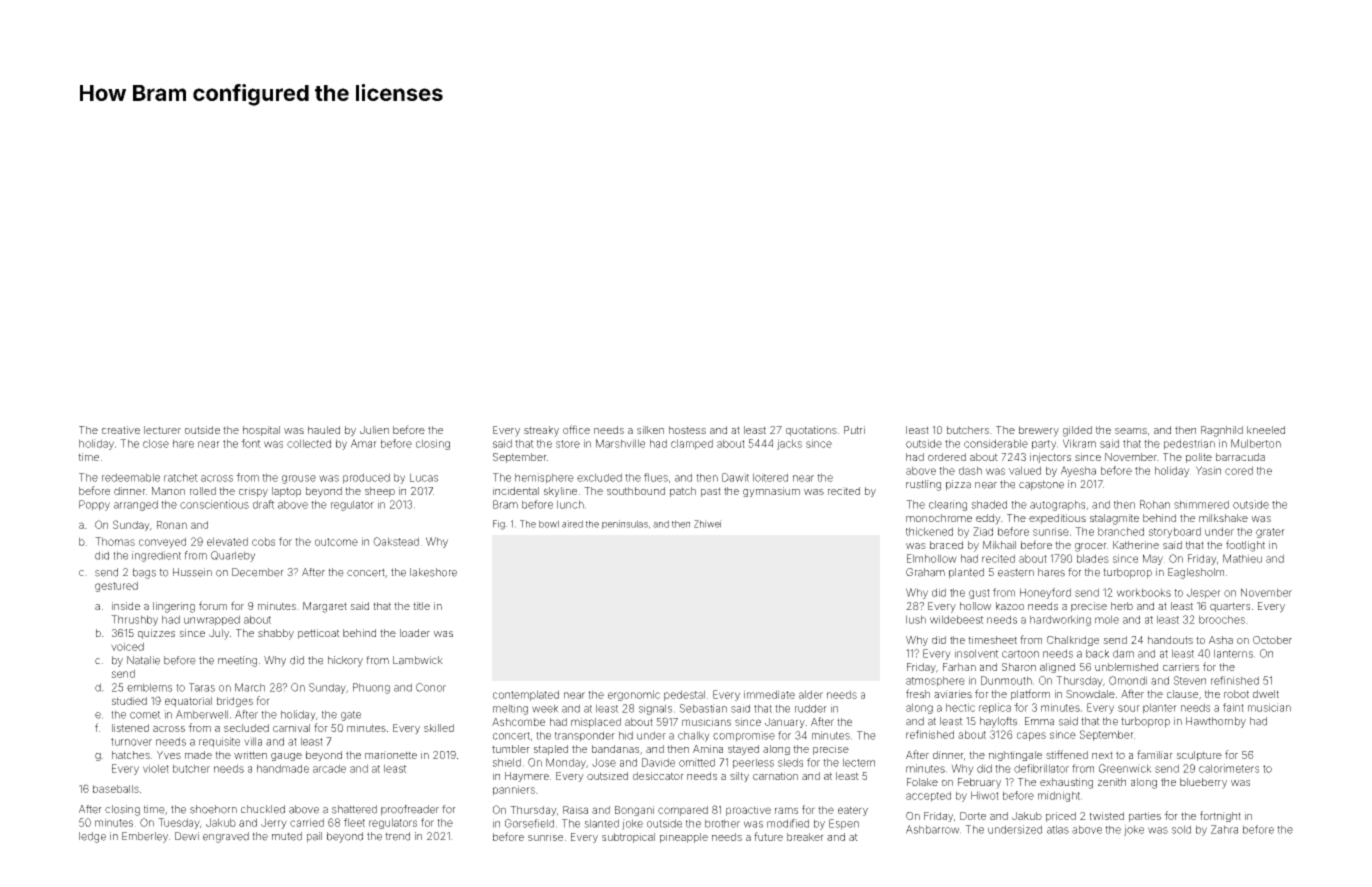 The height and width of the screenshot is (887, 1372). I want to click on autographs, so click(1057, 505).
